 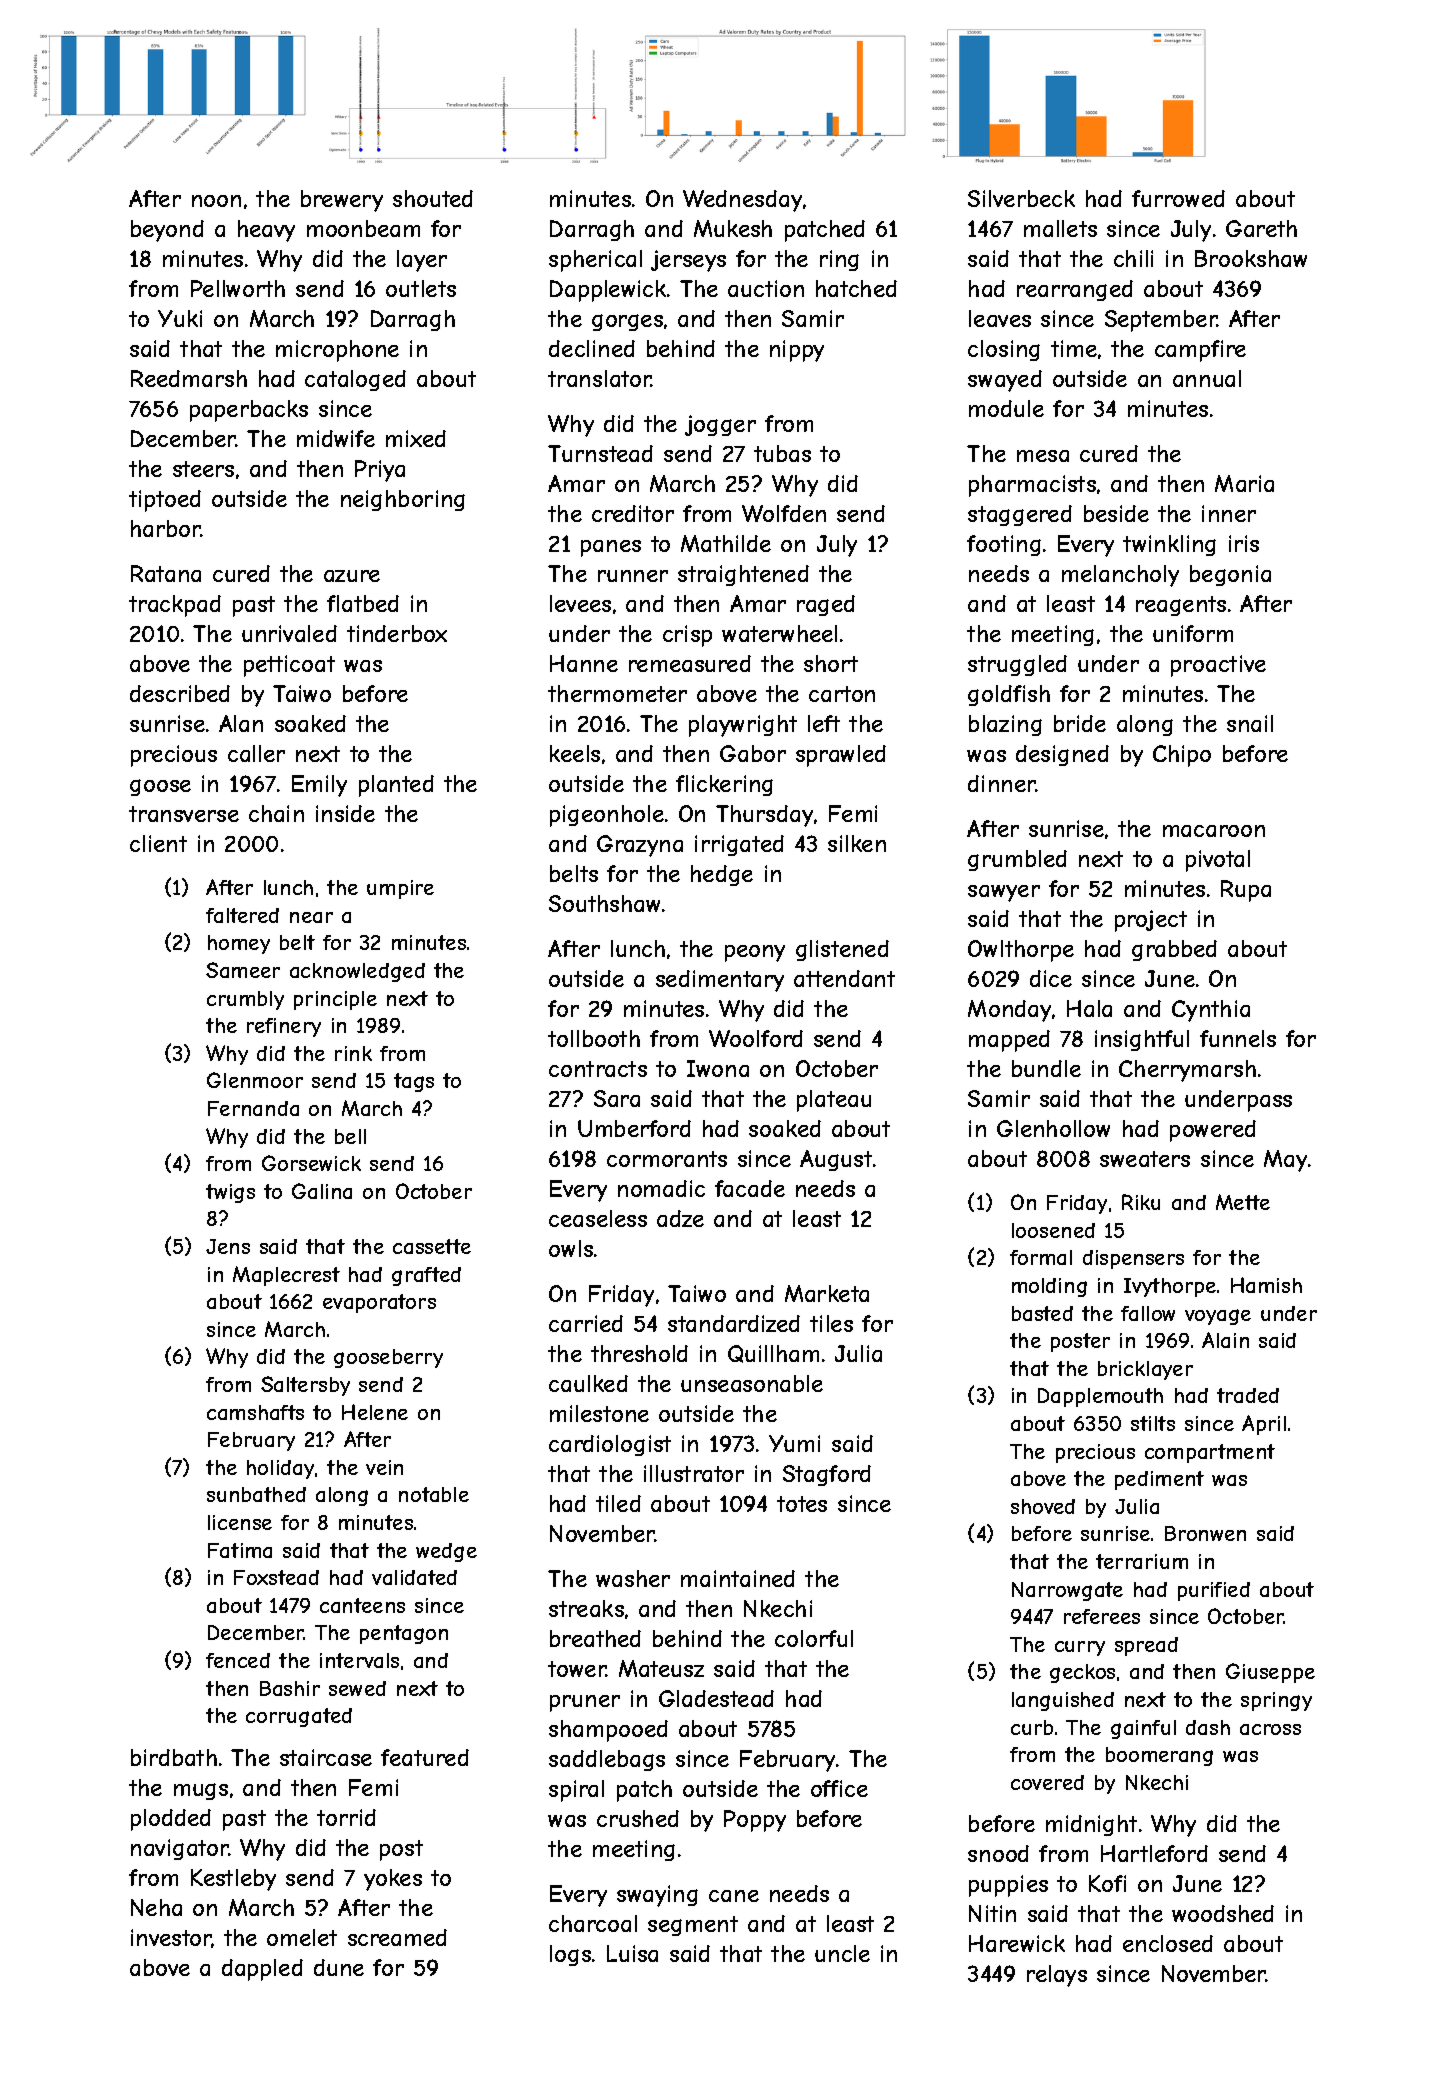 What do you see at coordinates (239, 944) in the screenshot?
I see `homey` at bounding box center [239, 944].
